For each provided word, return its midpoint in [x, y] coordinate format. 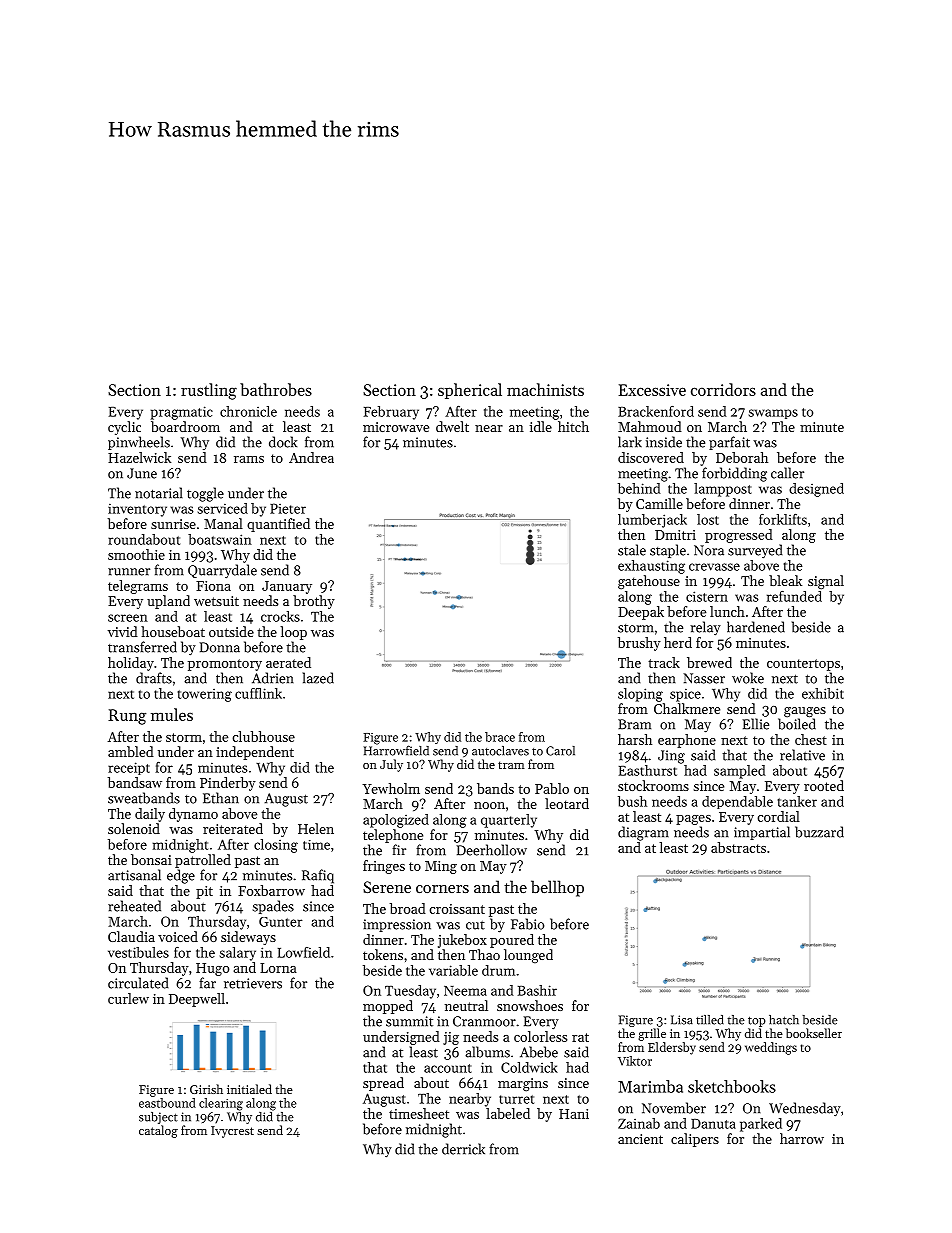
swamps [773, 414]
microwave [396, 427]
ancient [640, 1139]
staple [668, 551]
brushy [639, 644]
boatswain [220, 539]
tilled [710, 1020]
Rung [127, 717]
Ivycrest [232, 1132]
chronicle [248, 411]
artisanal [134, 875]
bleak [785, 580]
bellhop [557, 888]
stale [632, 550]
